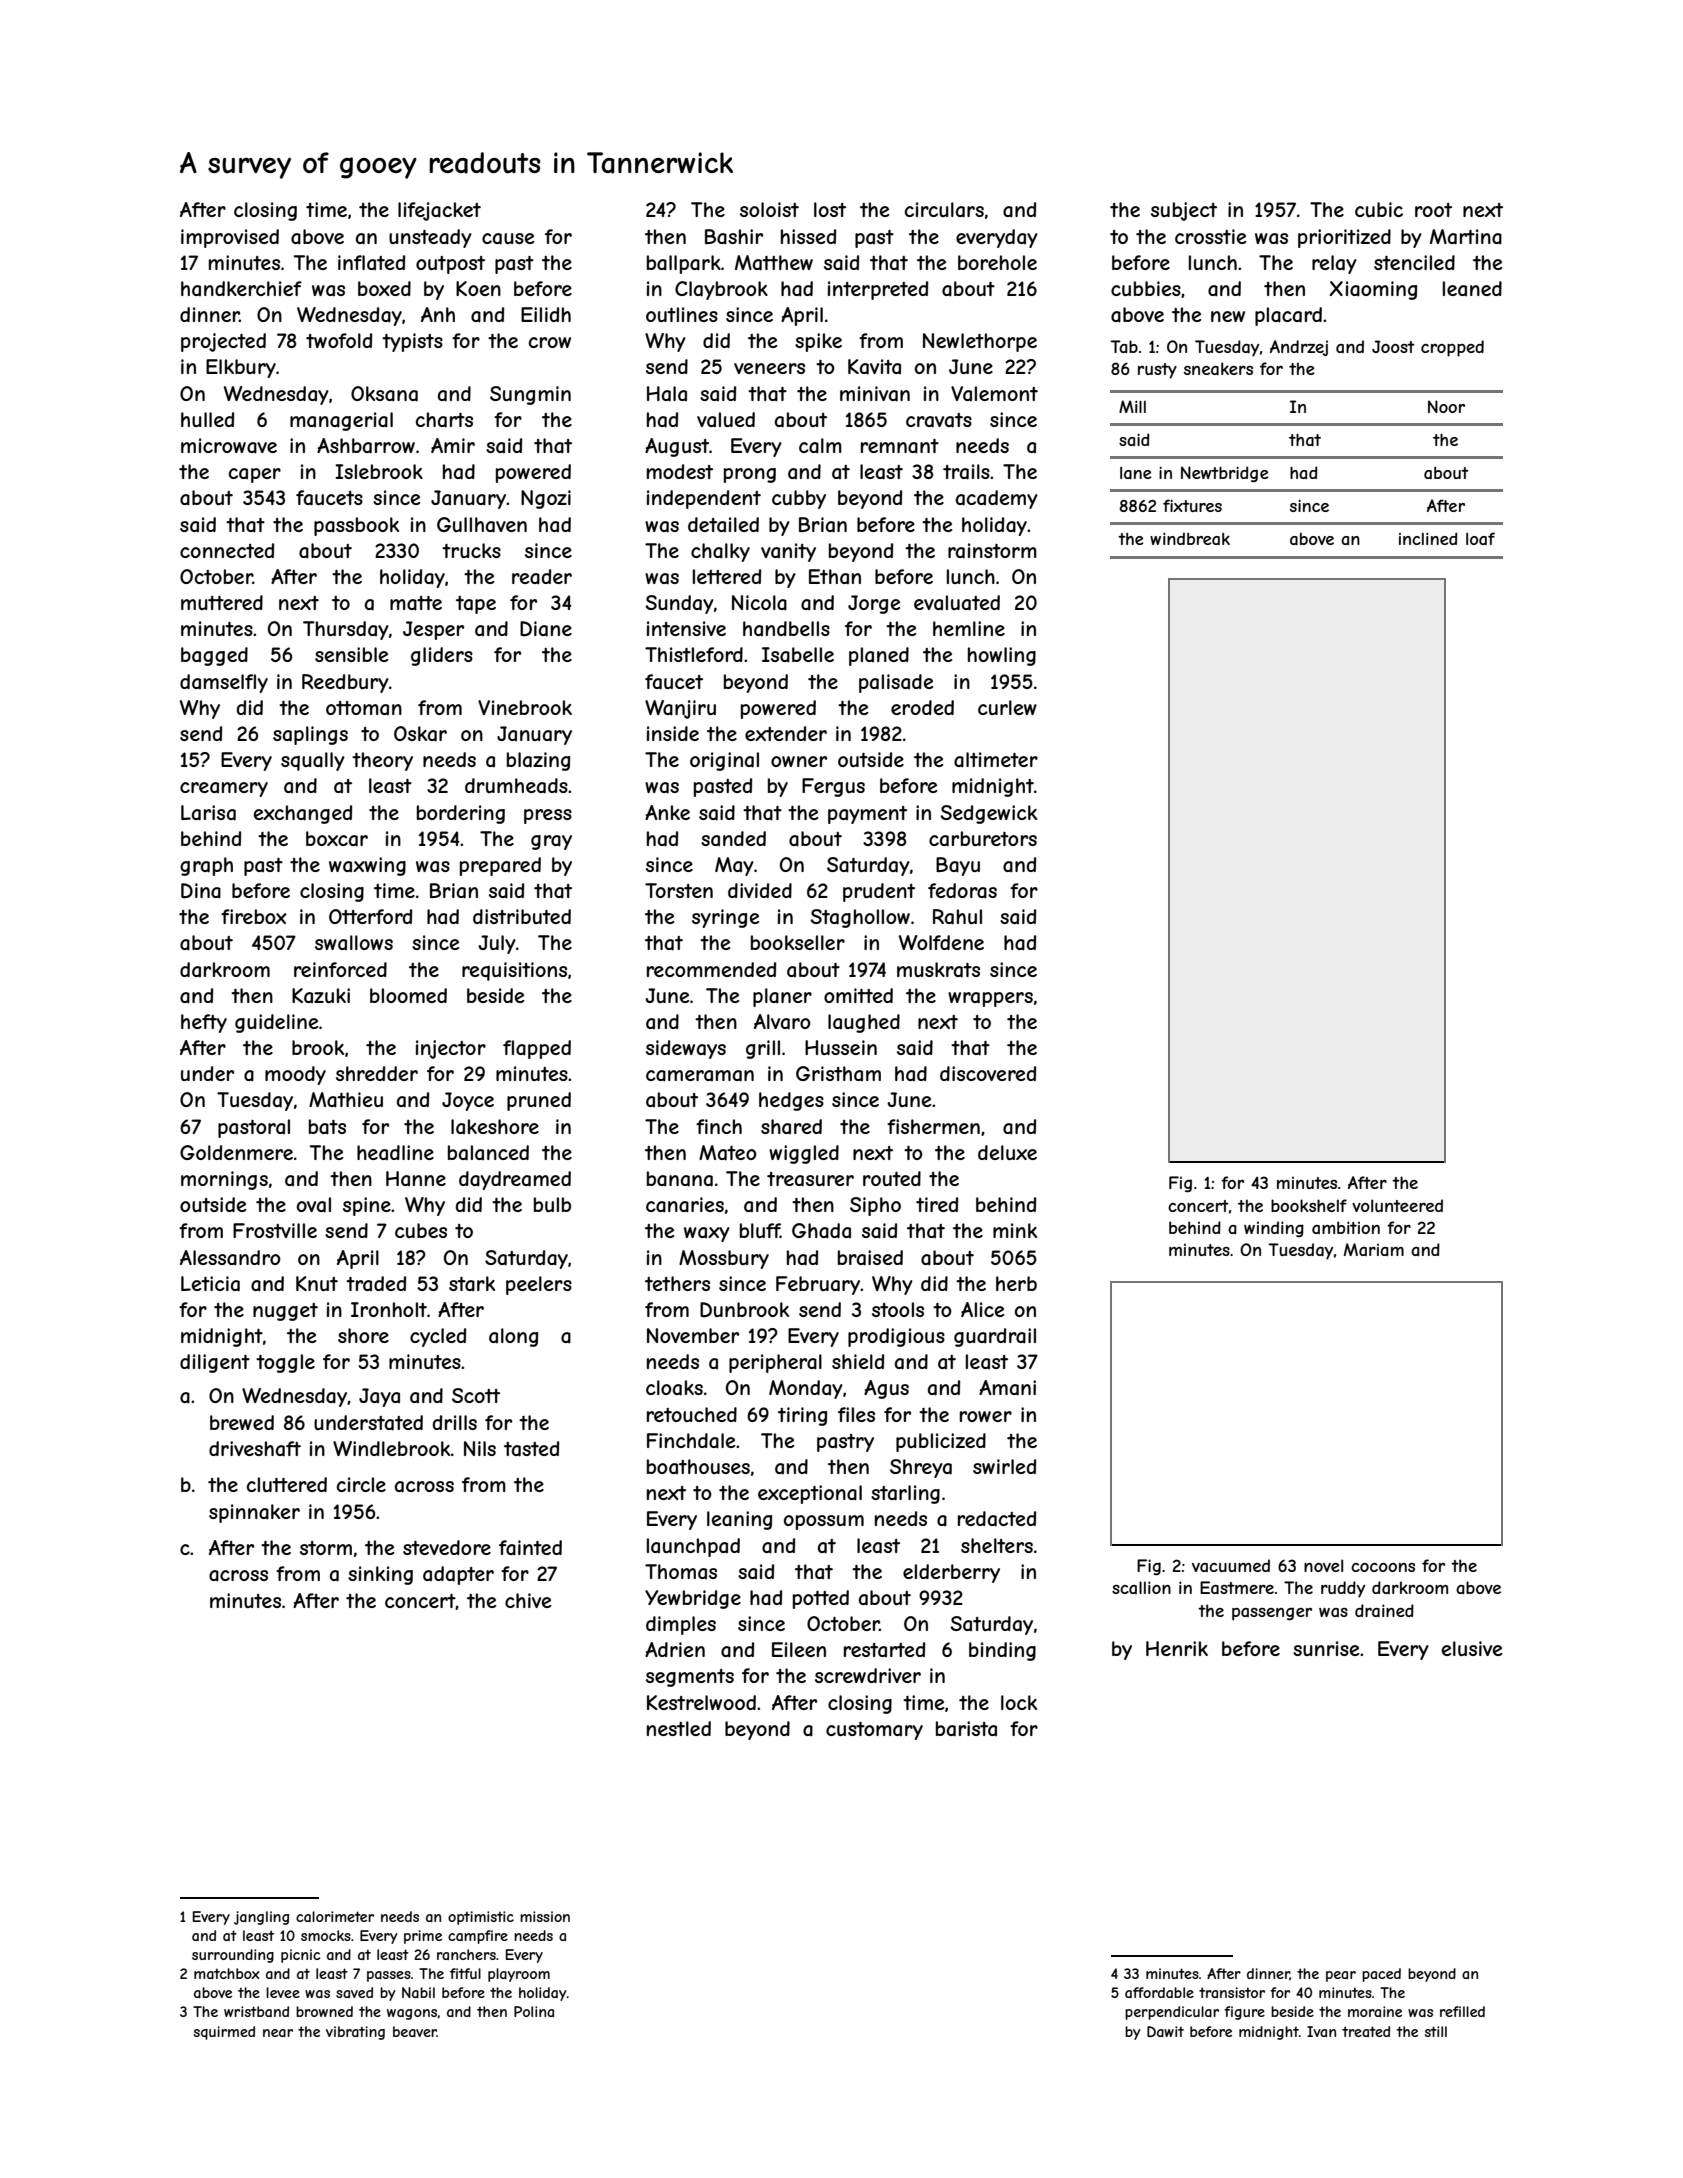 Image resolution: width=1683 pixels, height=2178 pixels. What do you see at coordinates (224, 2033) in the image?
I see `squirmed` at bounding box center [224, 2033].
